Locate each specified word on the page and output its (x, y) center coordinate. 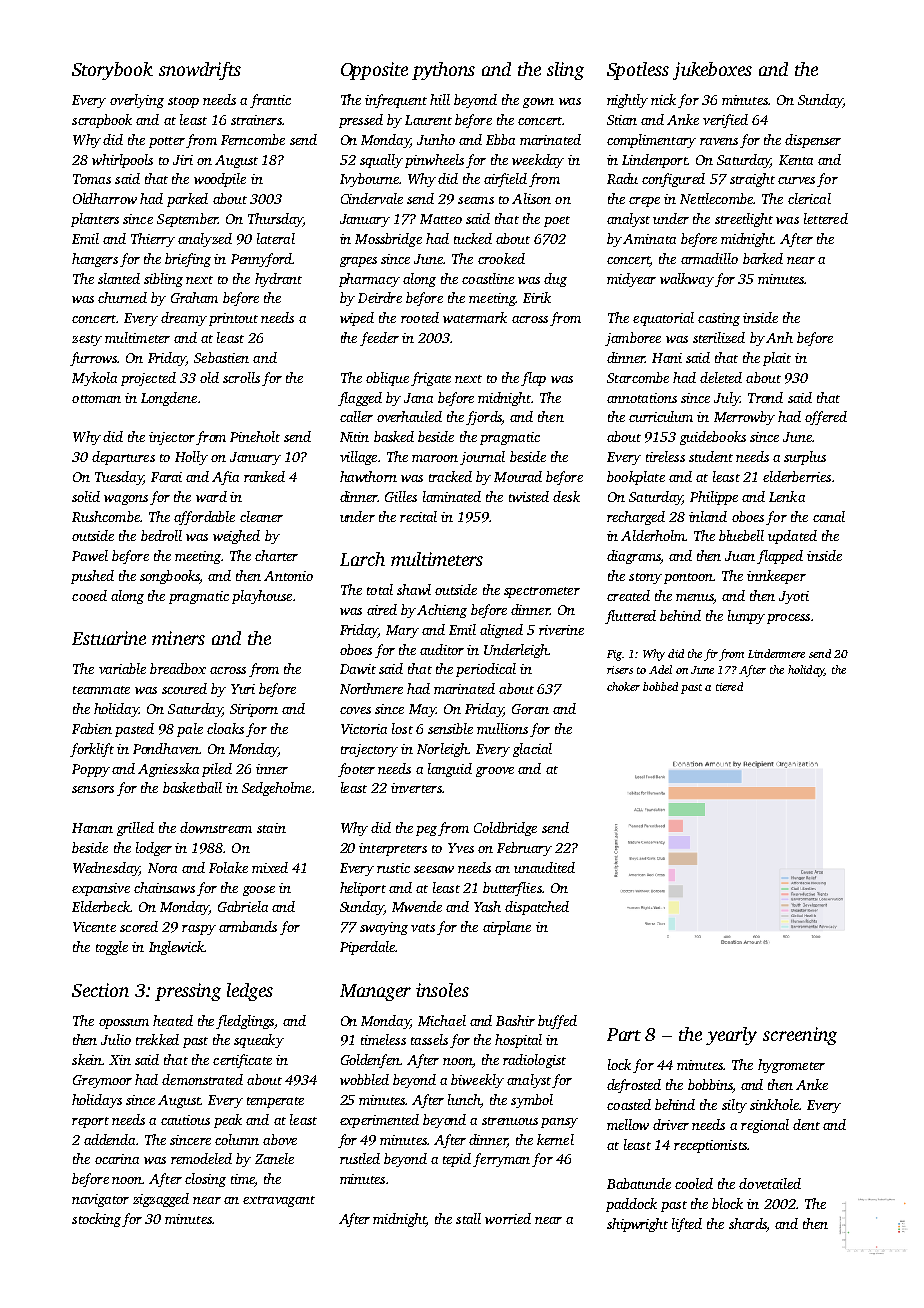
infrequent (396, 101)
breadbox (178, 668)
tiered (729, 686)
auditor (442, 649)
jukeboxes (712, 71)
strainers (256, 120)
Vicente (94, 927)
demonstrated (202, 1079)
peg (426, 831)
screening (800, 1036)
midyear (631, 280)
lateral (276, 238)
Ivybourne (369, 180)
